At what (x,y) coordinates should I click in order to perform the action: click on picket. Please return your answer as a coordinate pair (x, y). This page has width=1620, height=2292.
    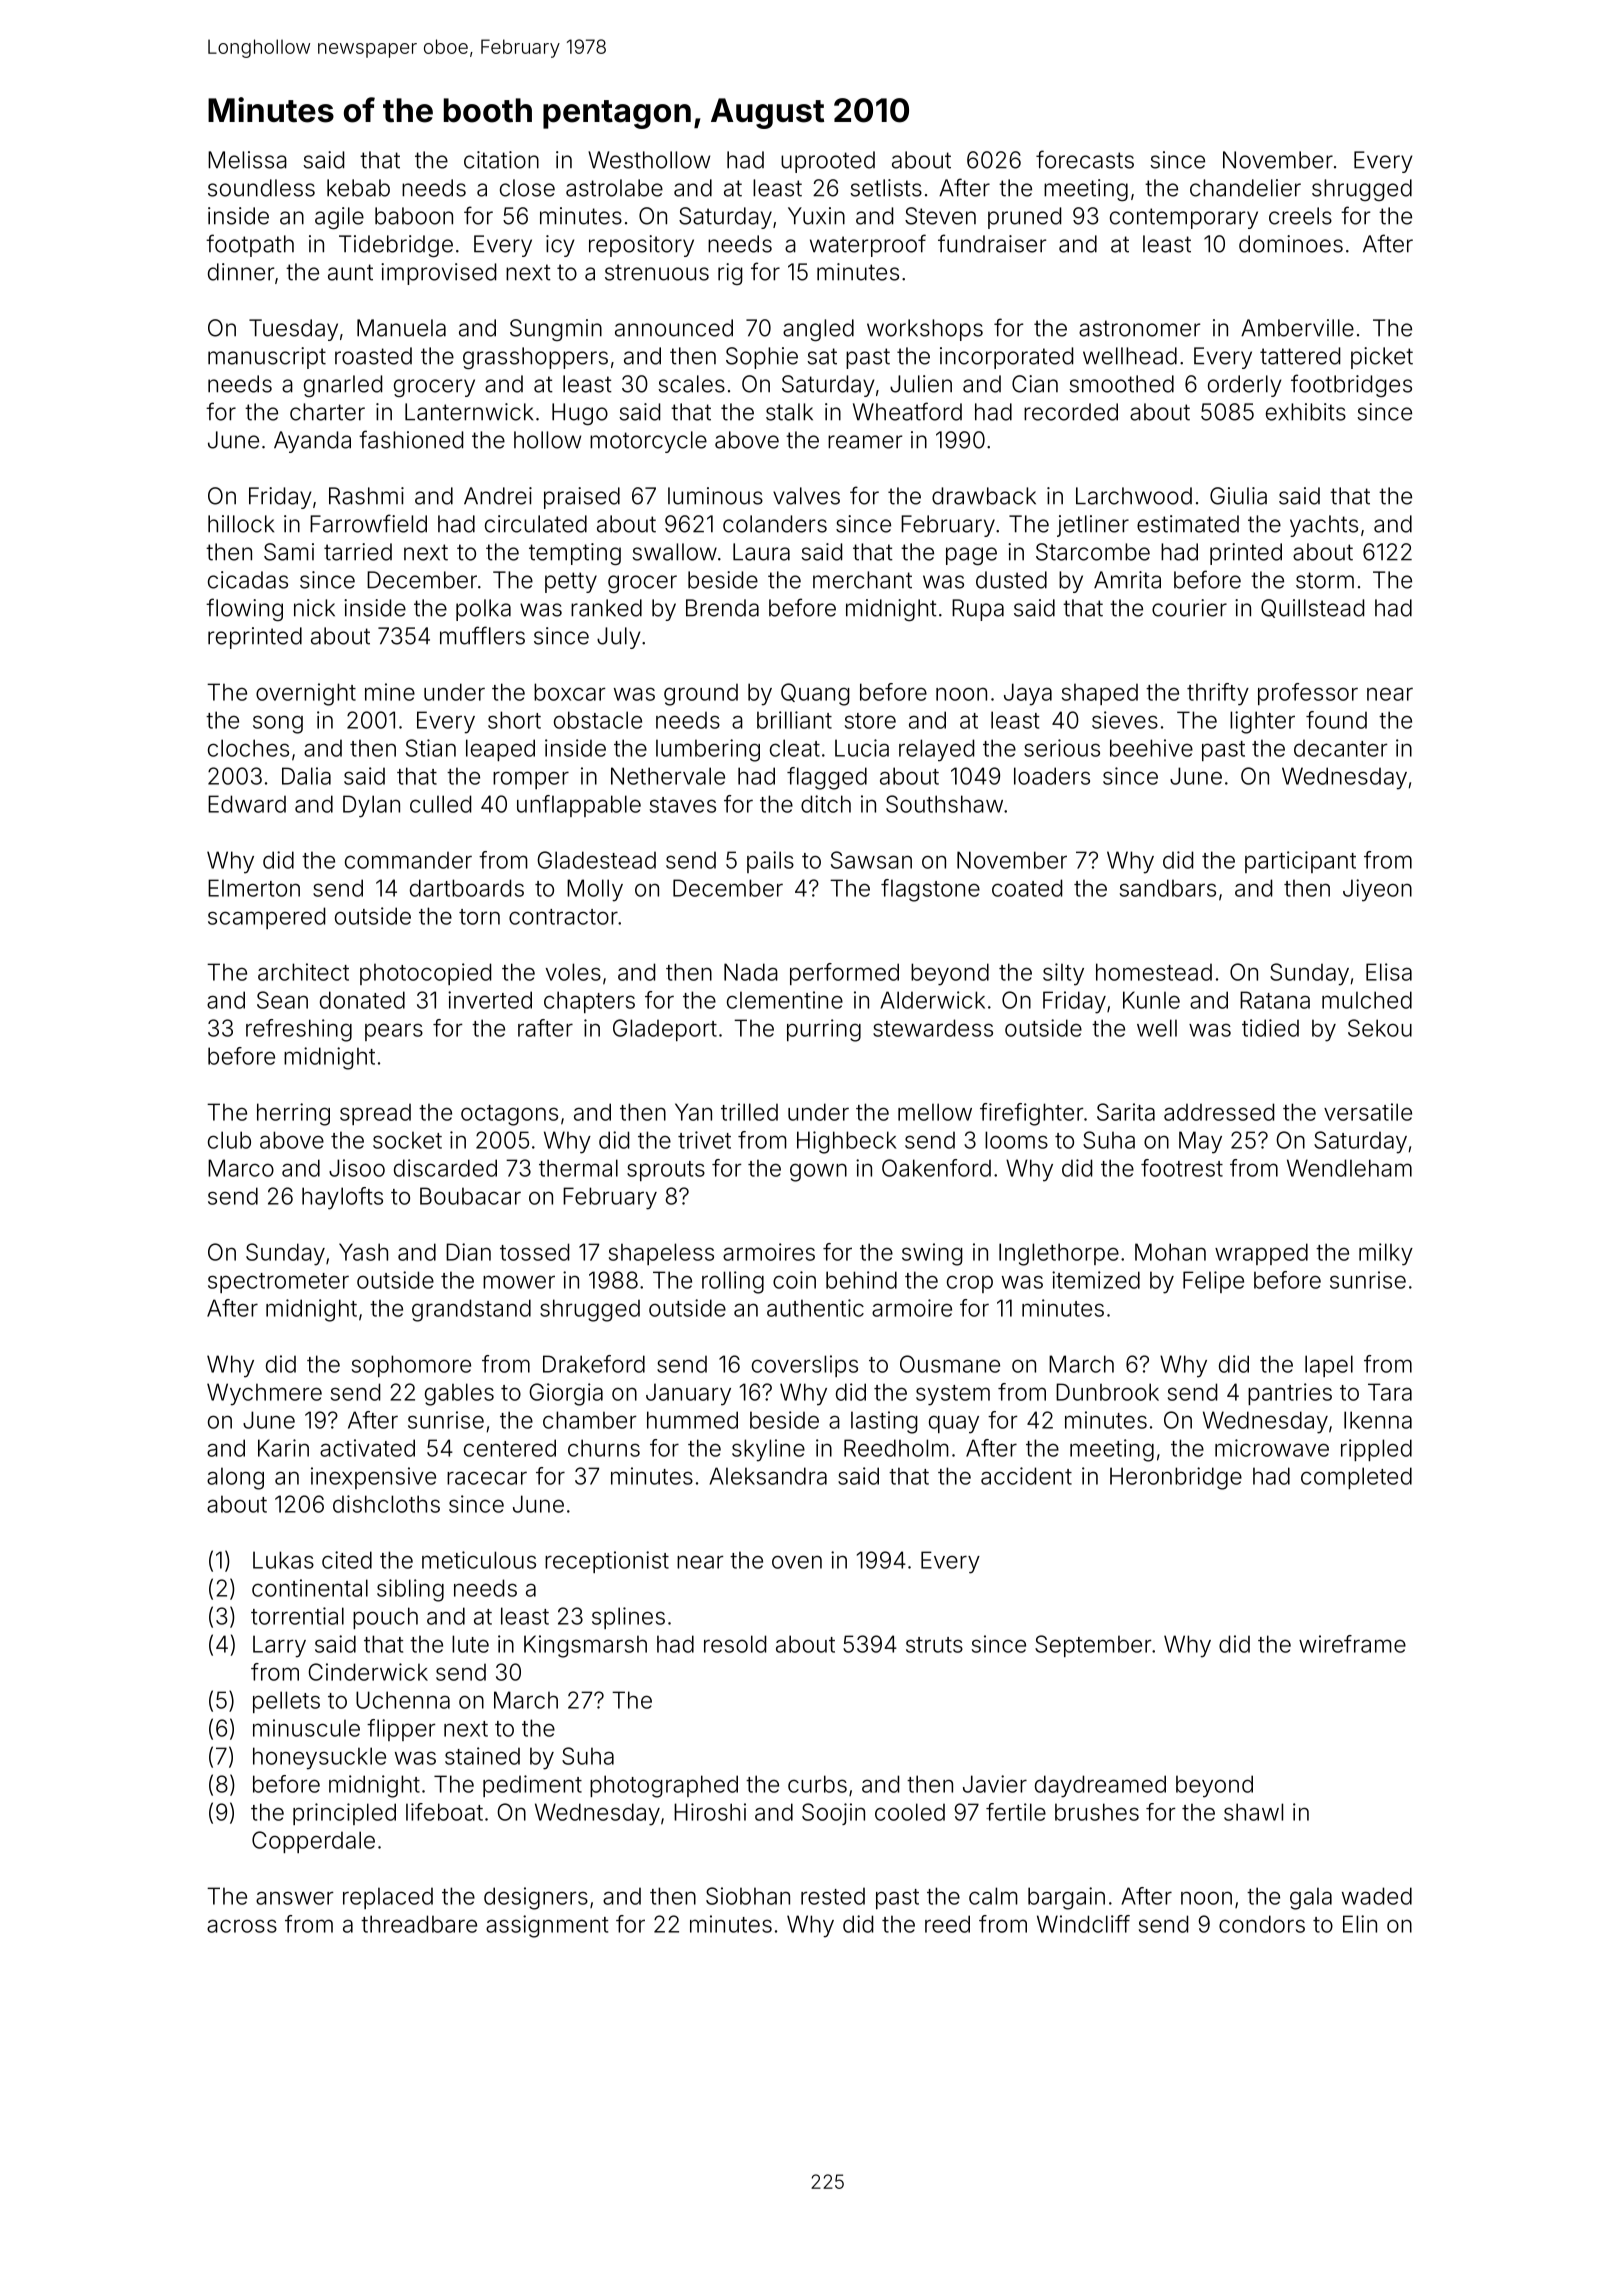
    Looking at the image, I should click on (1382, 358).
